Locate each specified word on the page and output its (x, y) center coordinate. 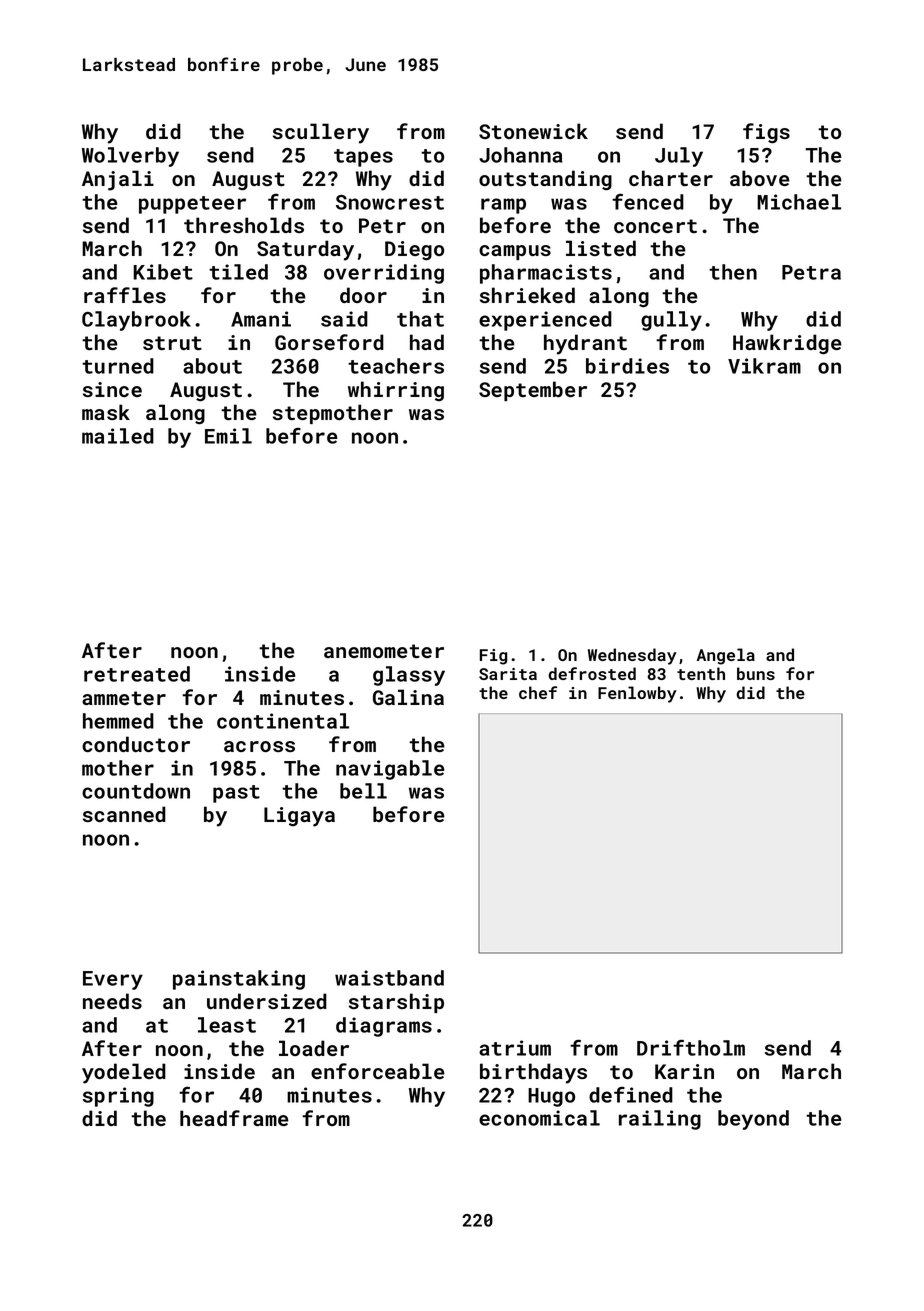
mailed (118, 436)
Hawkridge (787, 344)
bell (363, 791)
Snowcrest (390, 202)
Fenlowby (637, 694)
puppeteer (192, 205)
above (760, 178)
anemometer (384, 651)
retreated (137, 674)
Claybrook (136, 321)
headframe (234, 1118)
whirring (396, 391)
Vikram (764, 366)
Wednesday (632, 656)
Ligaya (299, 817)
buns (756, 673)
